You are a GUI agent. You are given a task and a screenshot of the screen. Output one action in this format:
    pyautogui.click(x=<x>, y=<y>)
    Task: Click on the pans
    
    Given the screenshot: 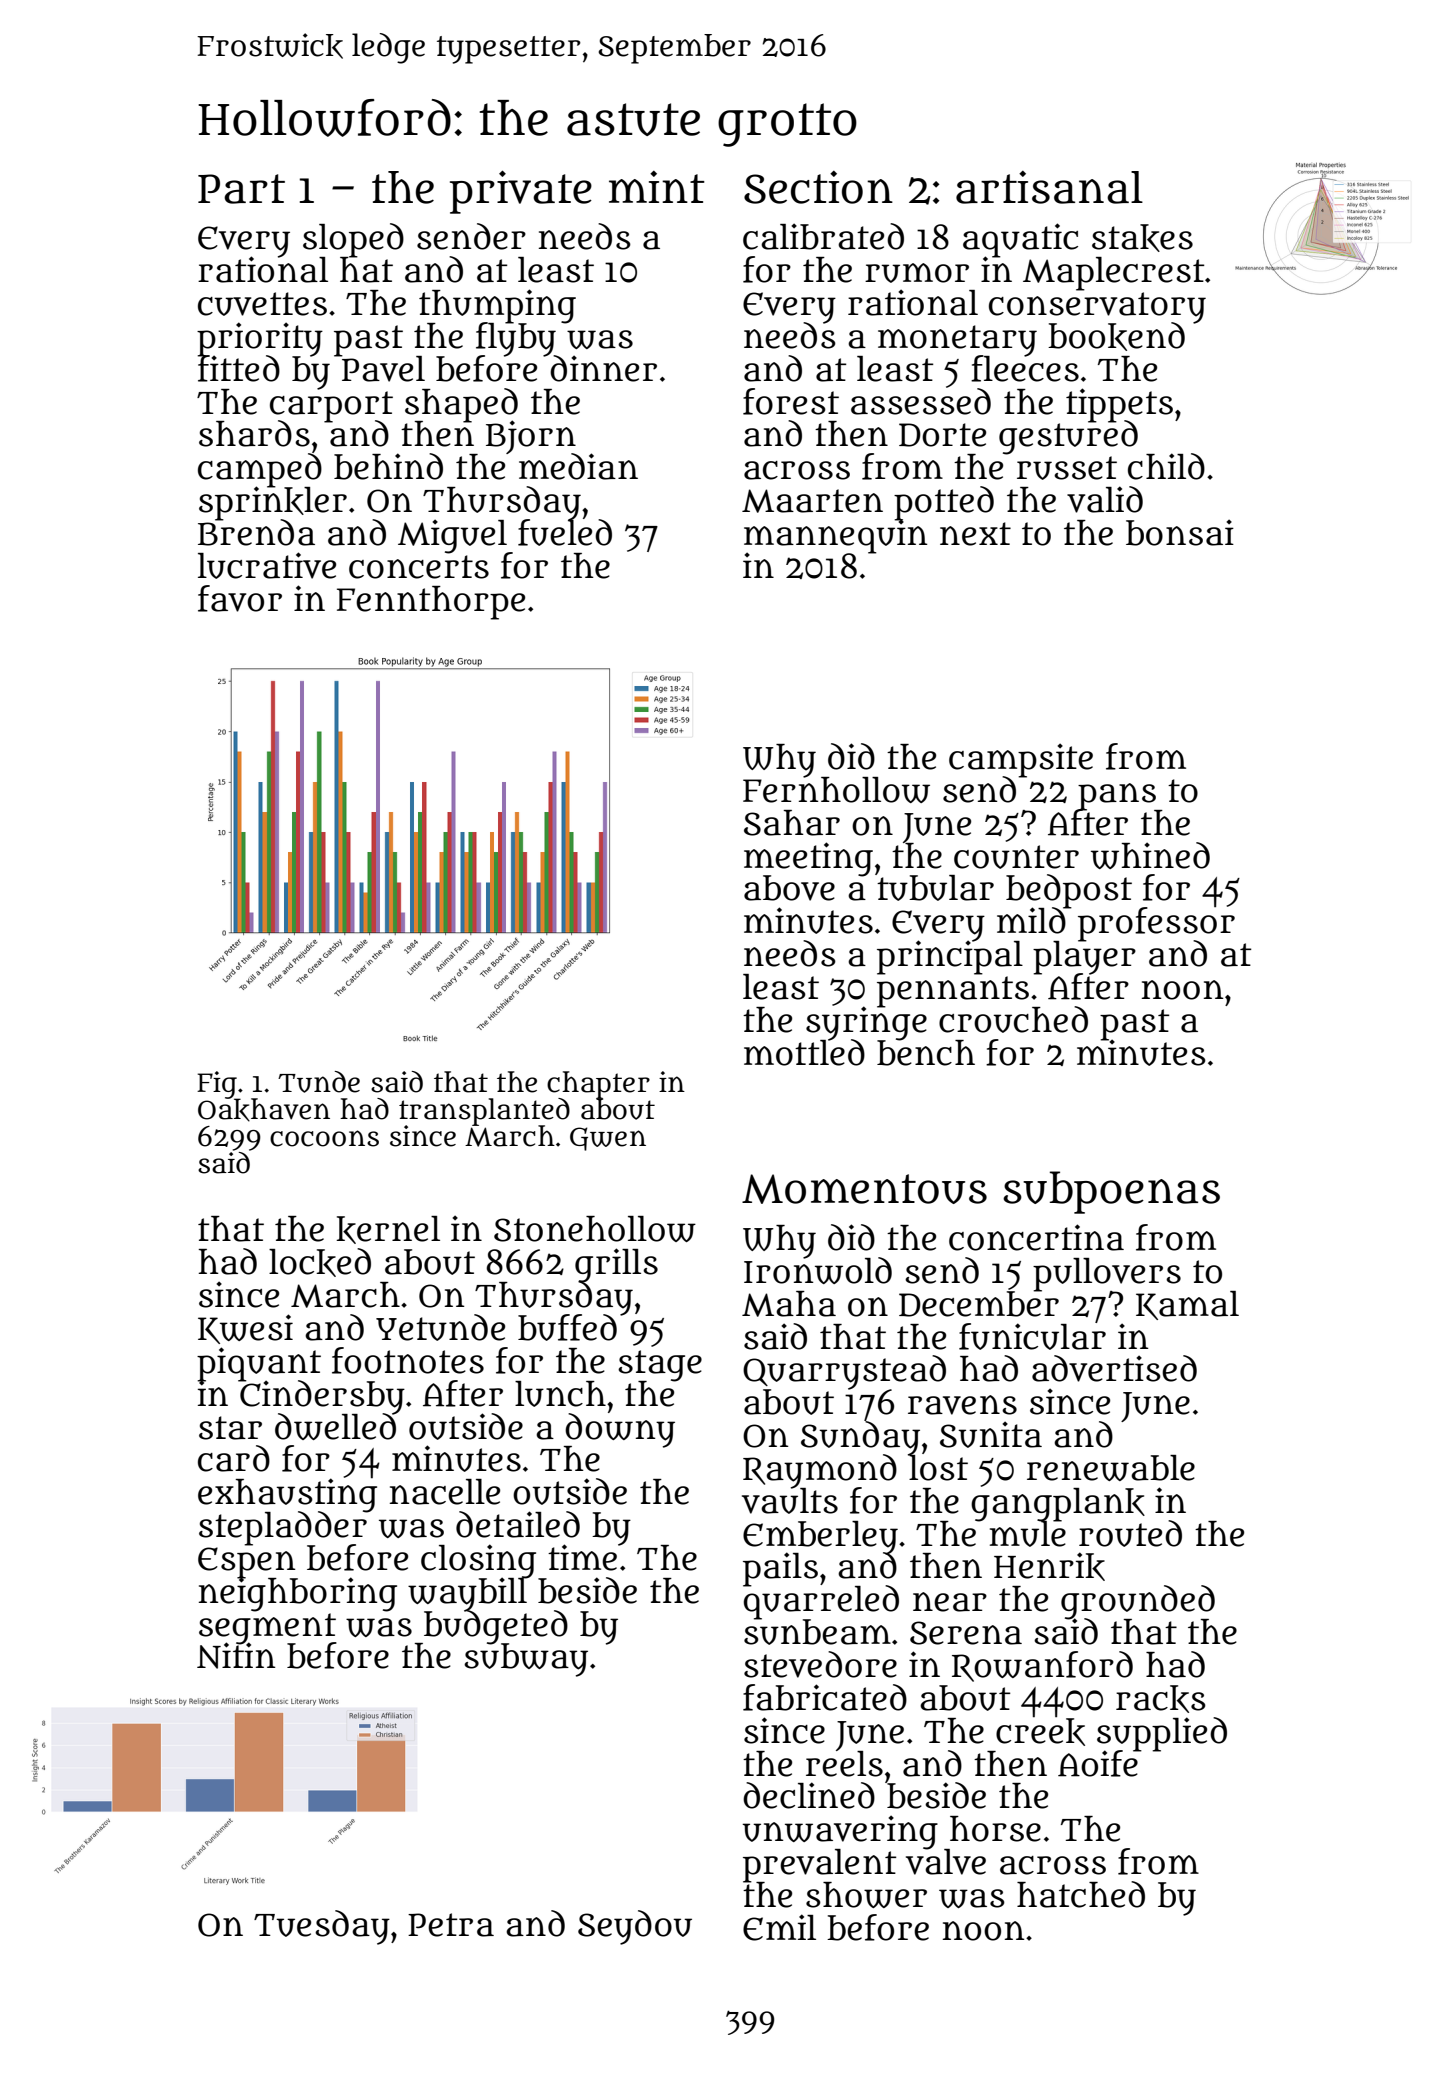 What is the action you would take?
    pyautogui.click(x=1117, y=796)
